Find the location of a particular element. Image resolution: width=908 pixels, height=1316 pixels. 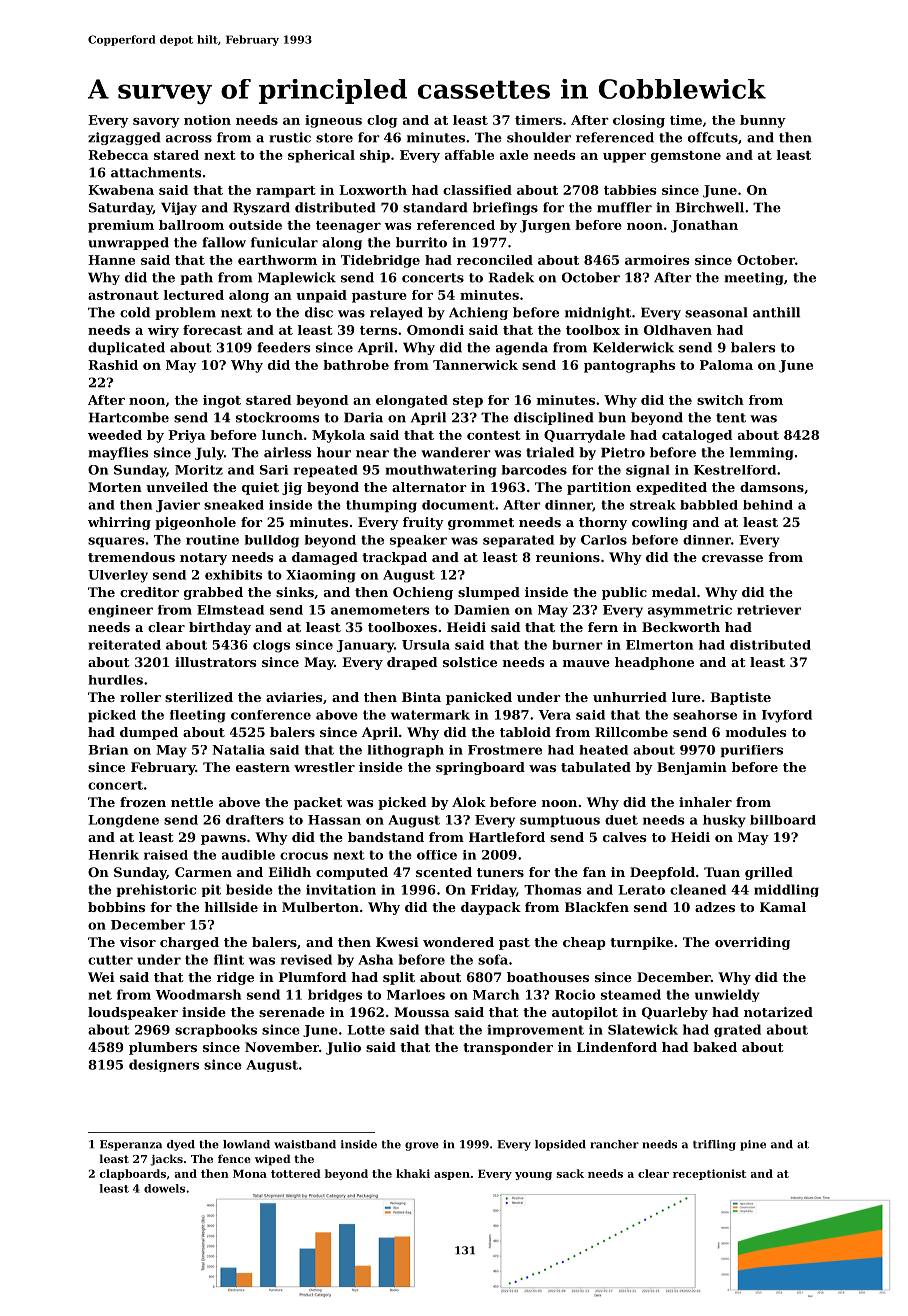

slumped is located at coordinates (489, 593).
